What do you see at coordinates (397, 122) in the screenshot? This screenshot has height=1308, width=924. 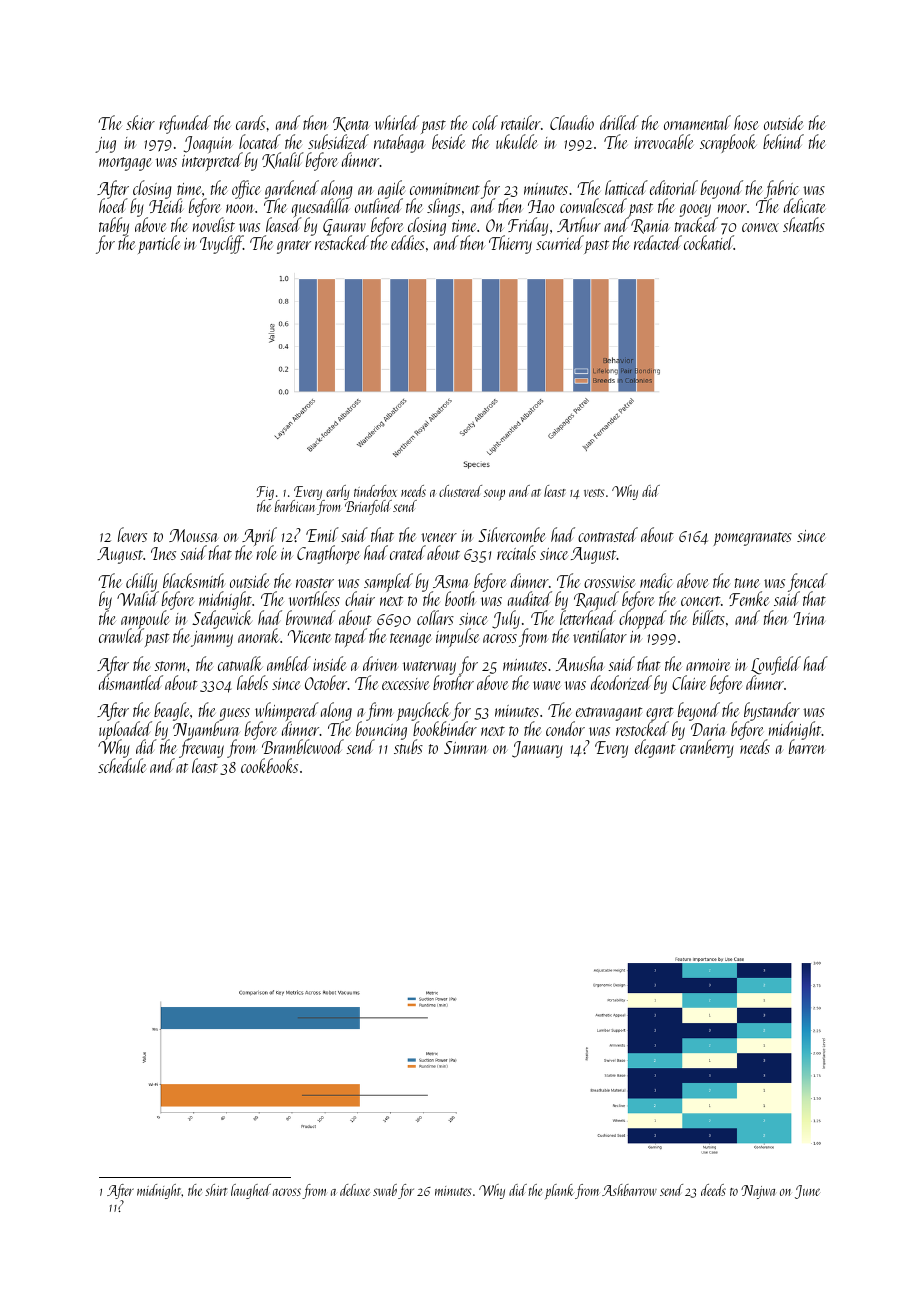 I see `whirled` at bounding box center [397, 122].
